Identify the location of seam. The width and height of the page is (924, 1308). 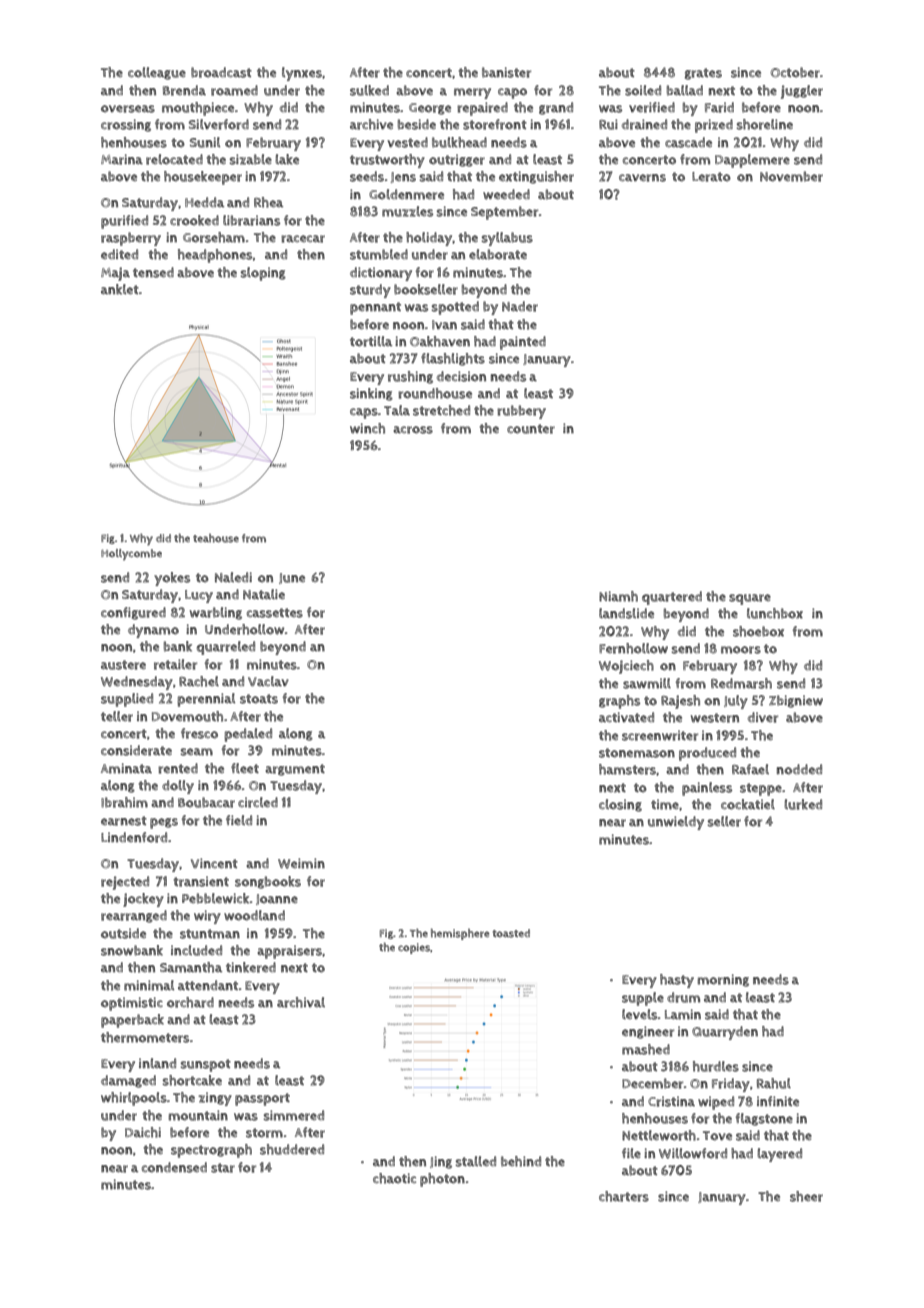
(196, 752).
